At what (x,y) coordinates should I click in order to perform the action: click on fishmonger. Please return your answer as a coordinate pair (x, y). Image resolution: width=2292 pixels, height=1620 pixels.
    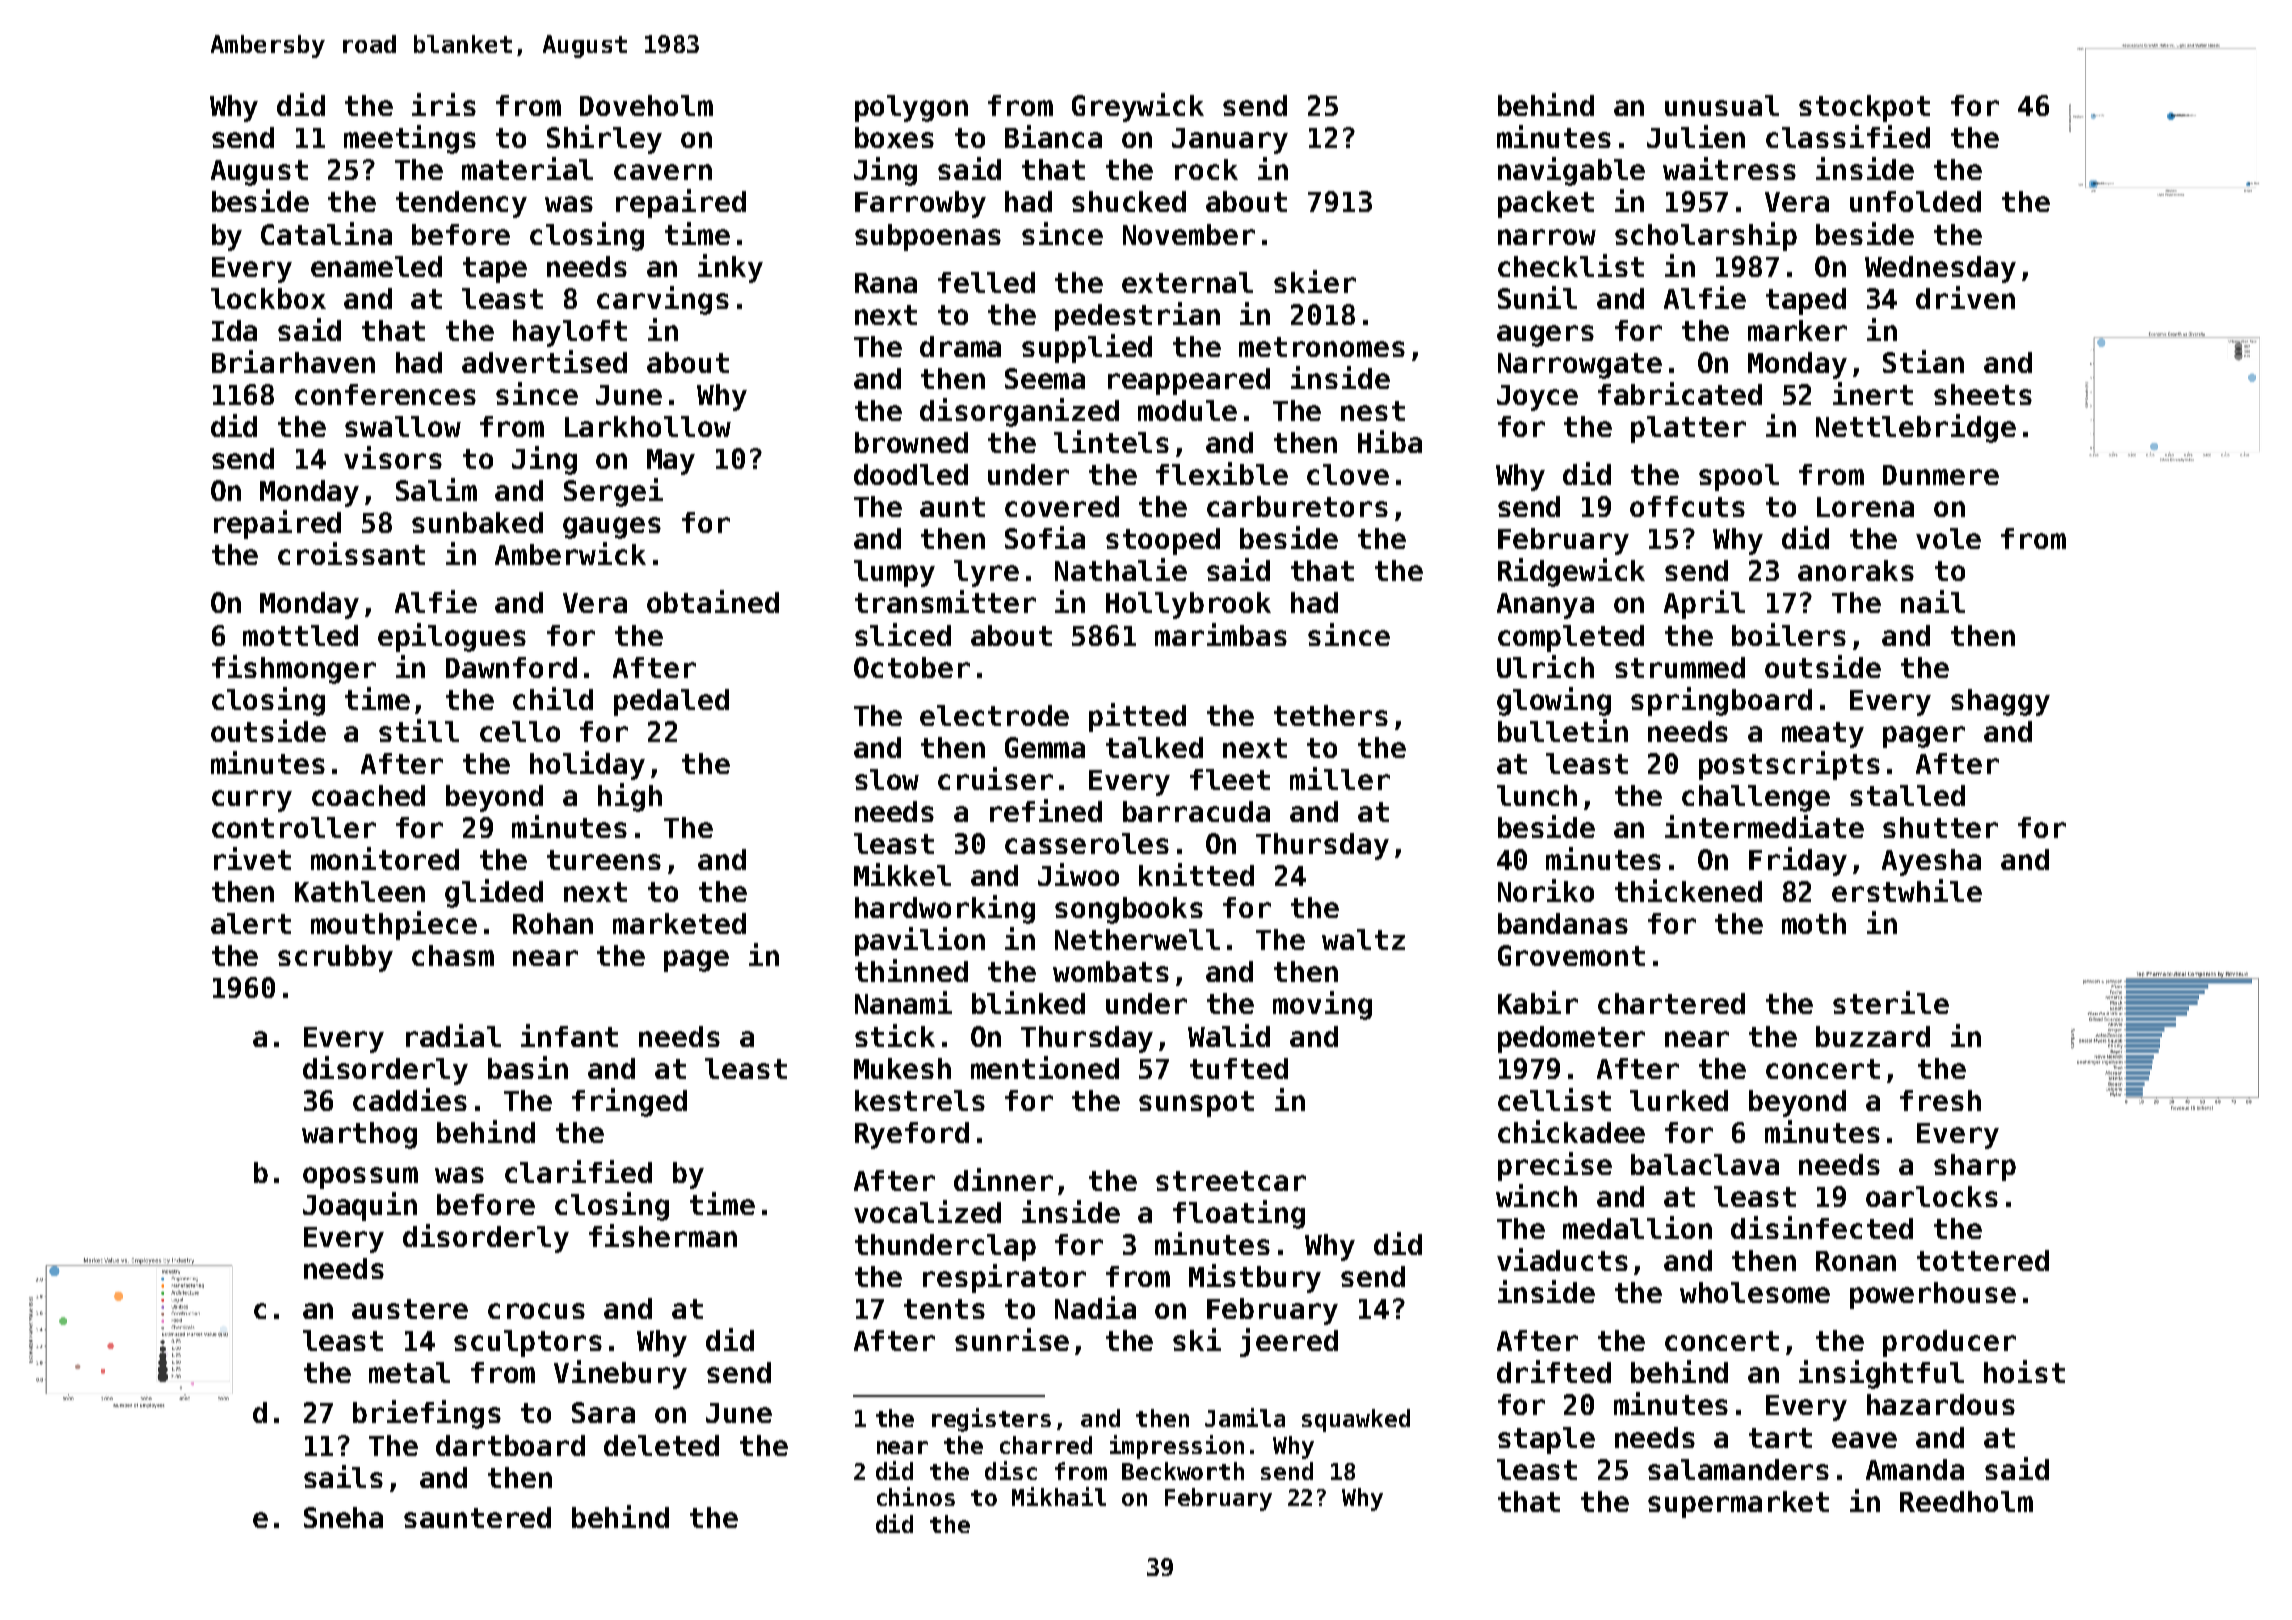
    Looking at the image, I should click on (294, 669).
